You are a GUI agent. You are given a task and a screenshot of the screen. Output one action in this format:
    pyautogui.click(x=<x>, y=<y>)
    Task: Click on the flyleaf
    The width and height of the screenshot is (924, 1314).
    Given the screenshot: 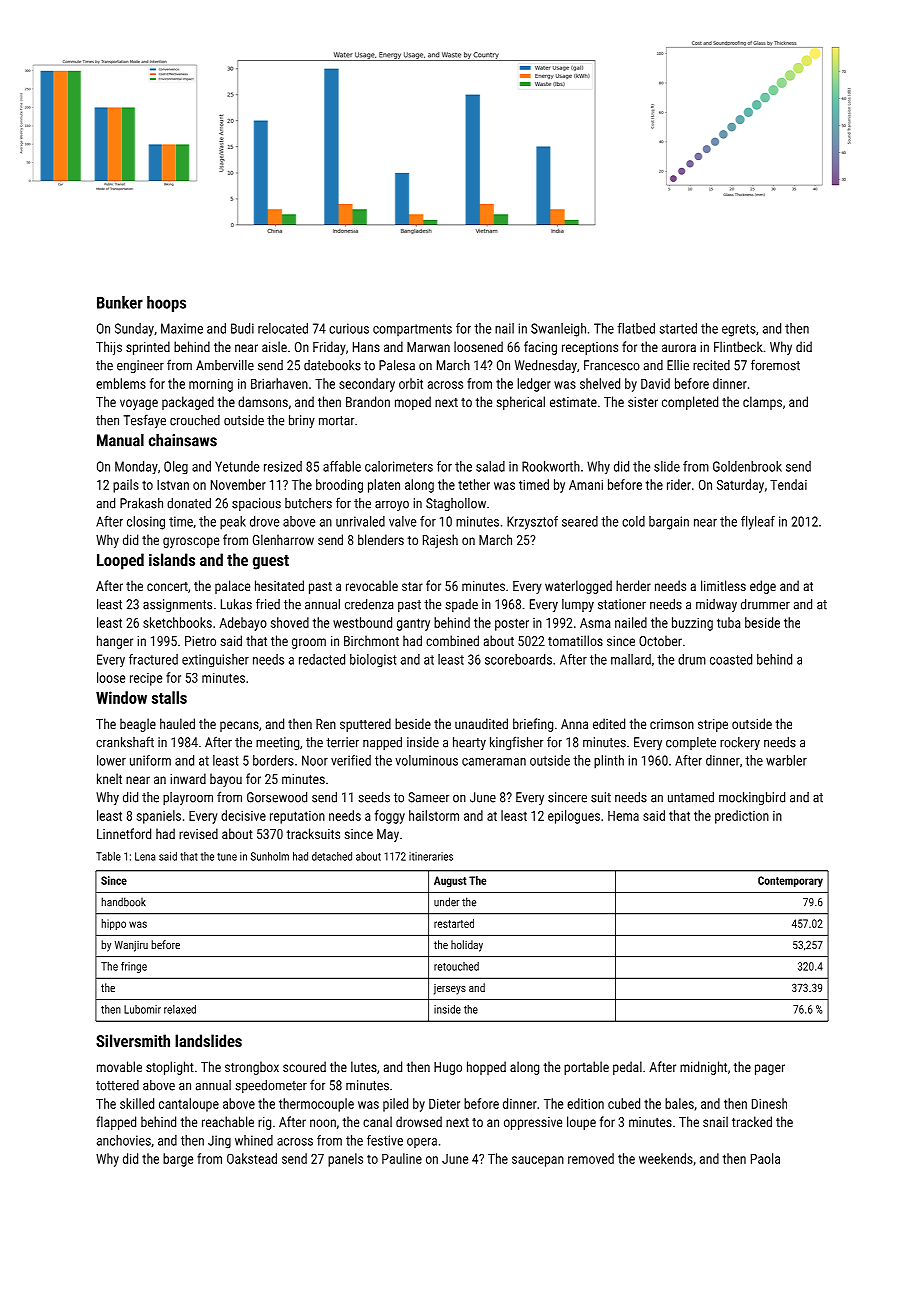 What is the action you would take?
    pyautogui.click(x=758, y=523)
